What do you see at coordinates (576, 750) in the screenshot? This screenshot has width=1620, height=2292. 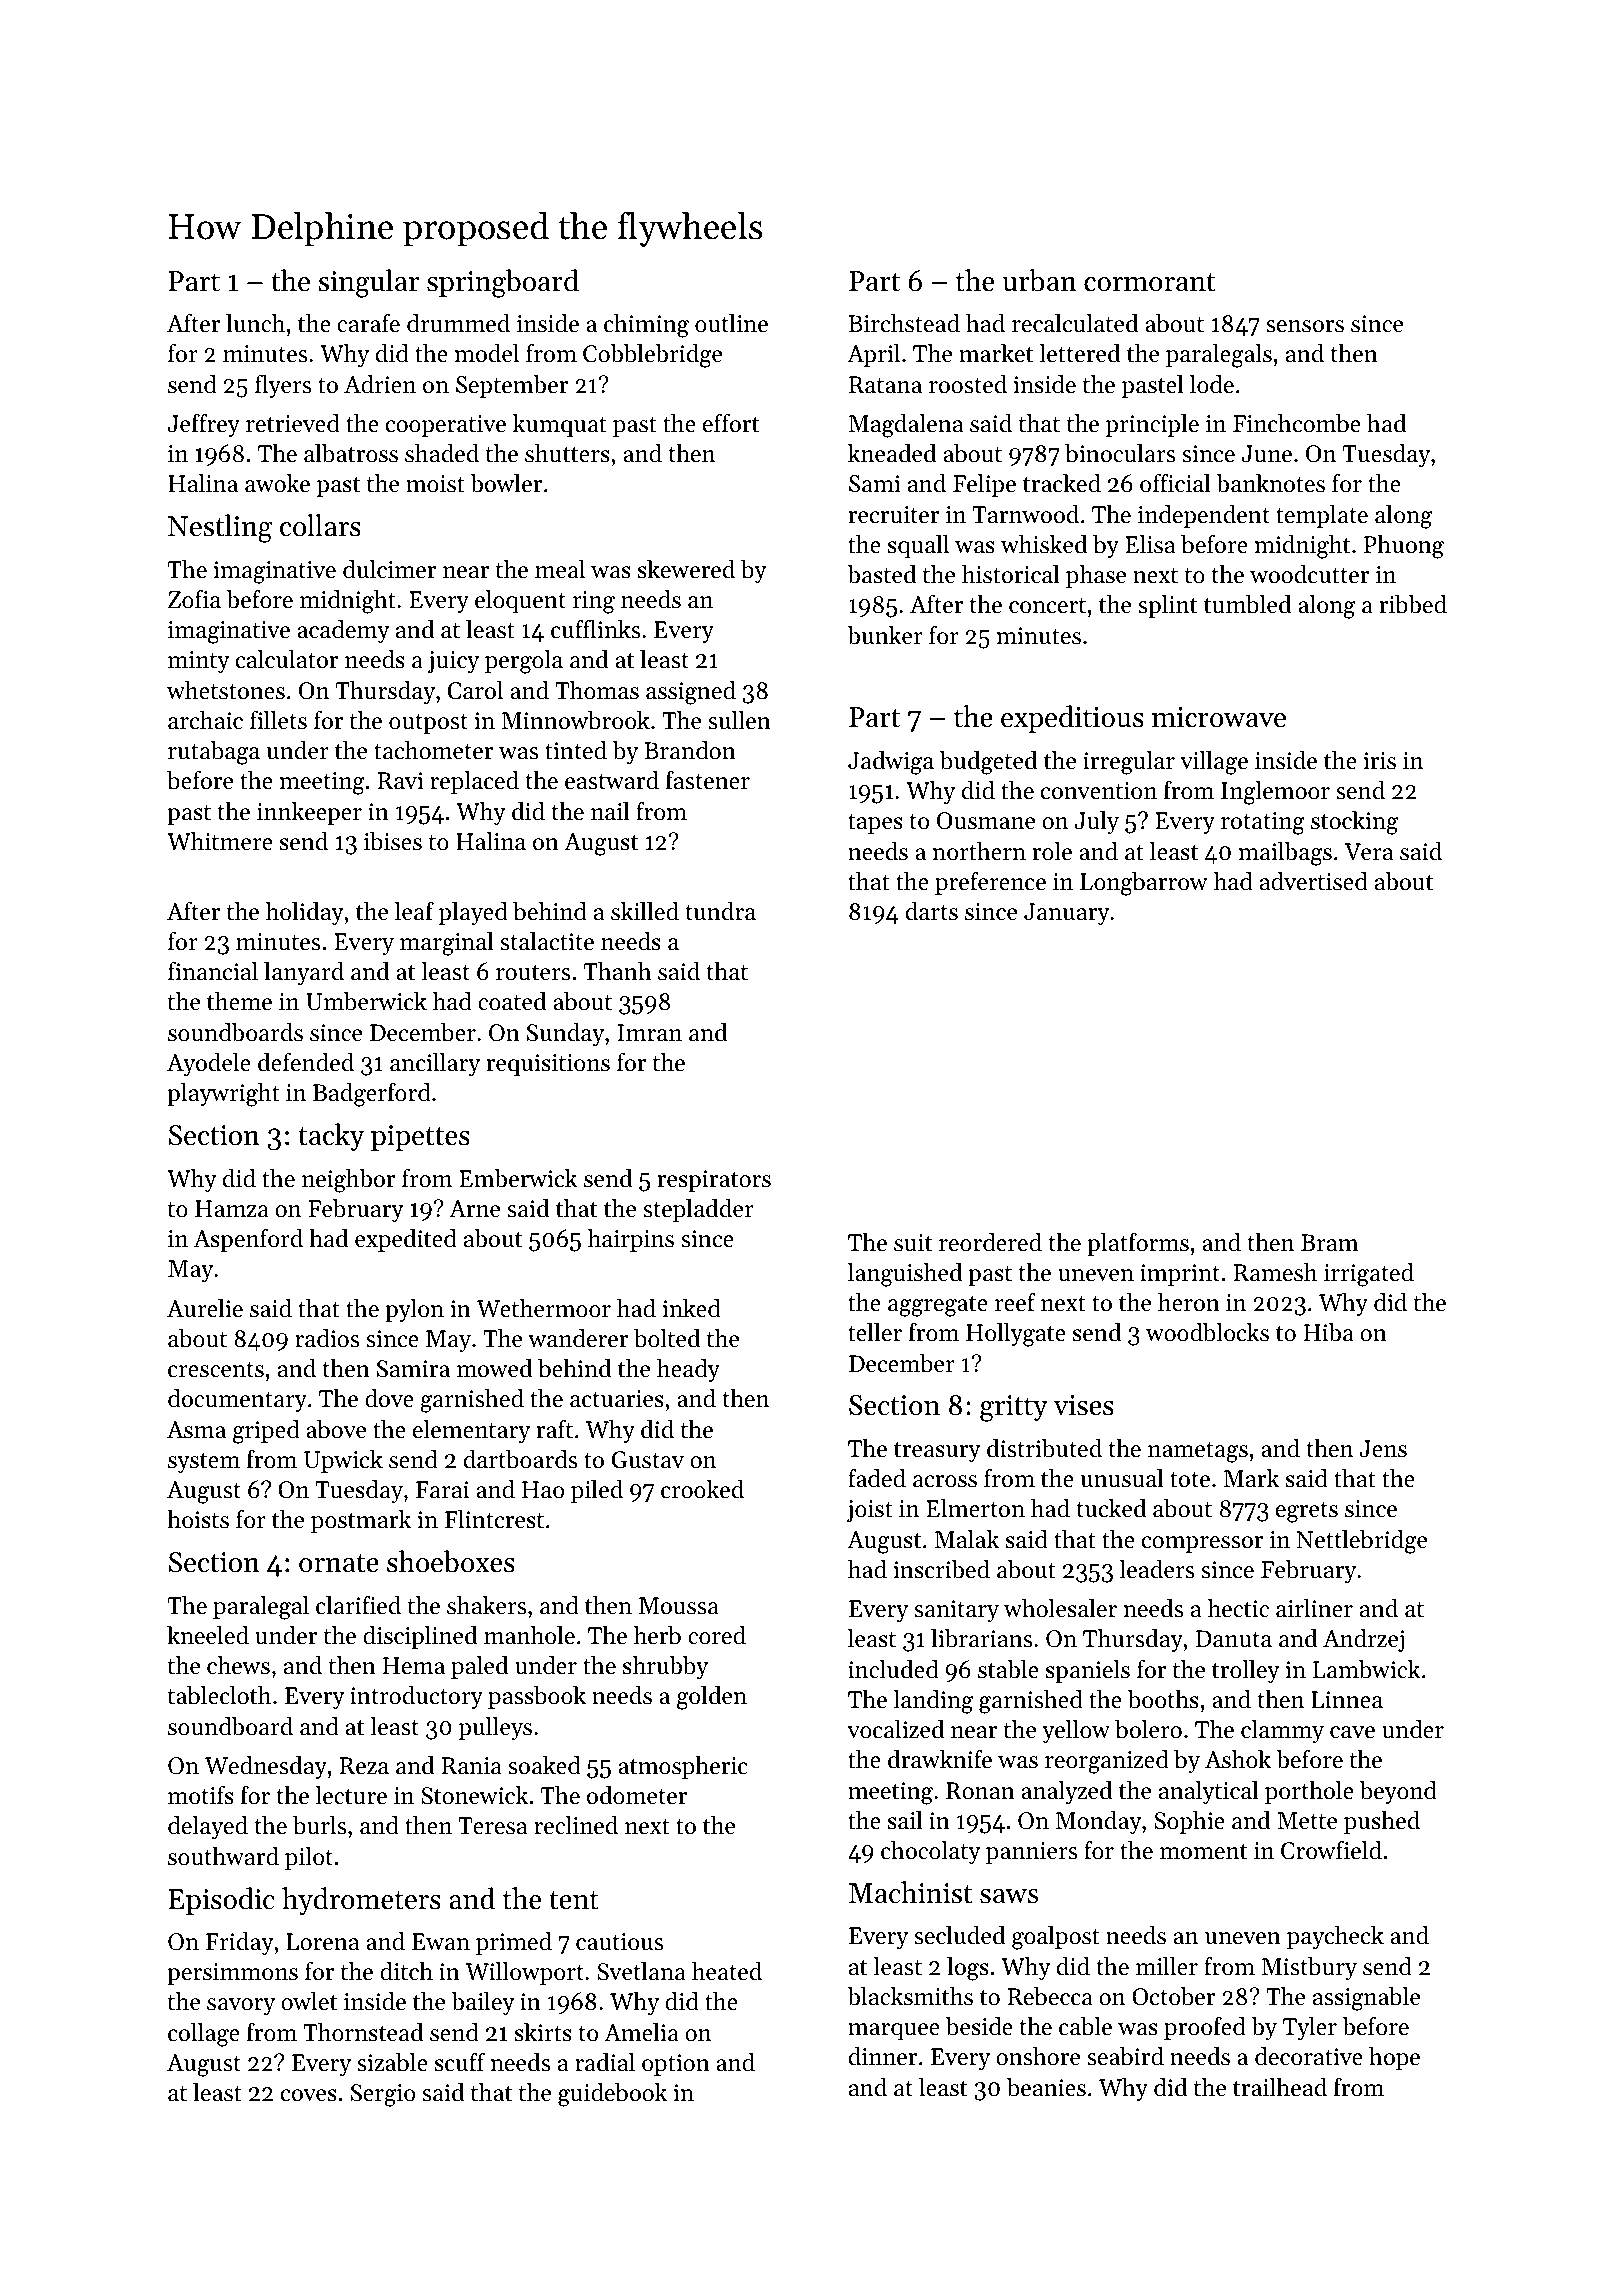 I see `tinted` at bounding box center [576, 750].
